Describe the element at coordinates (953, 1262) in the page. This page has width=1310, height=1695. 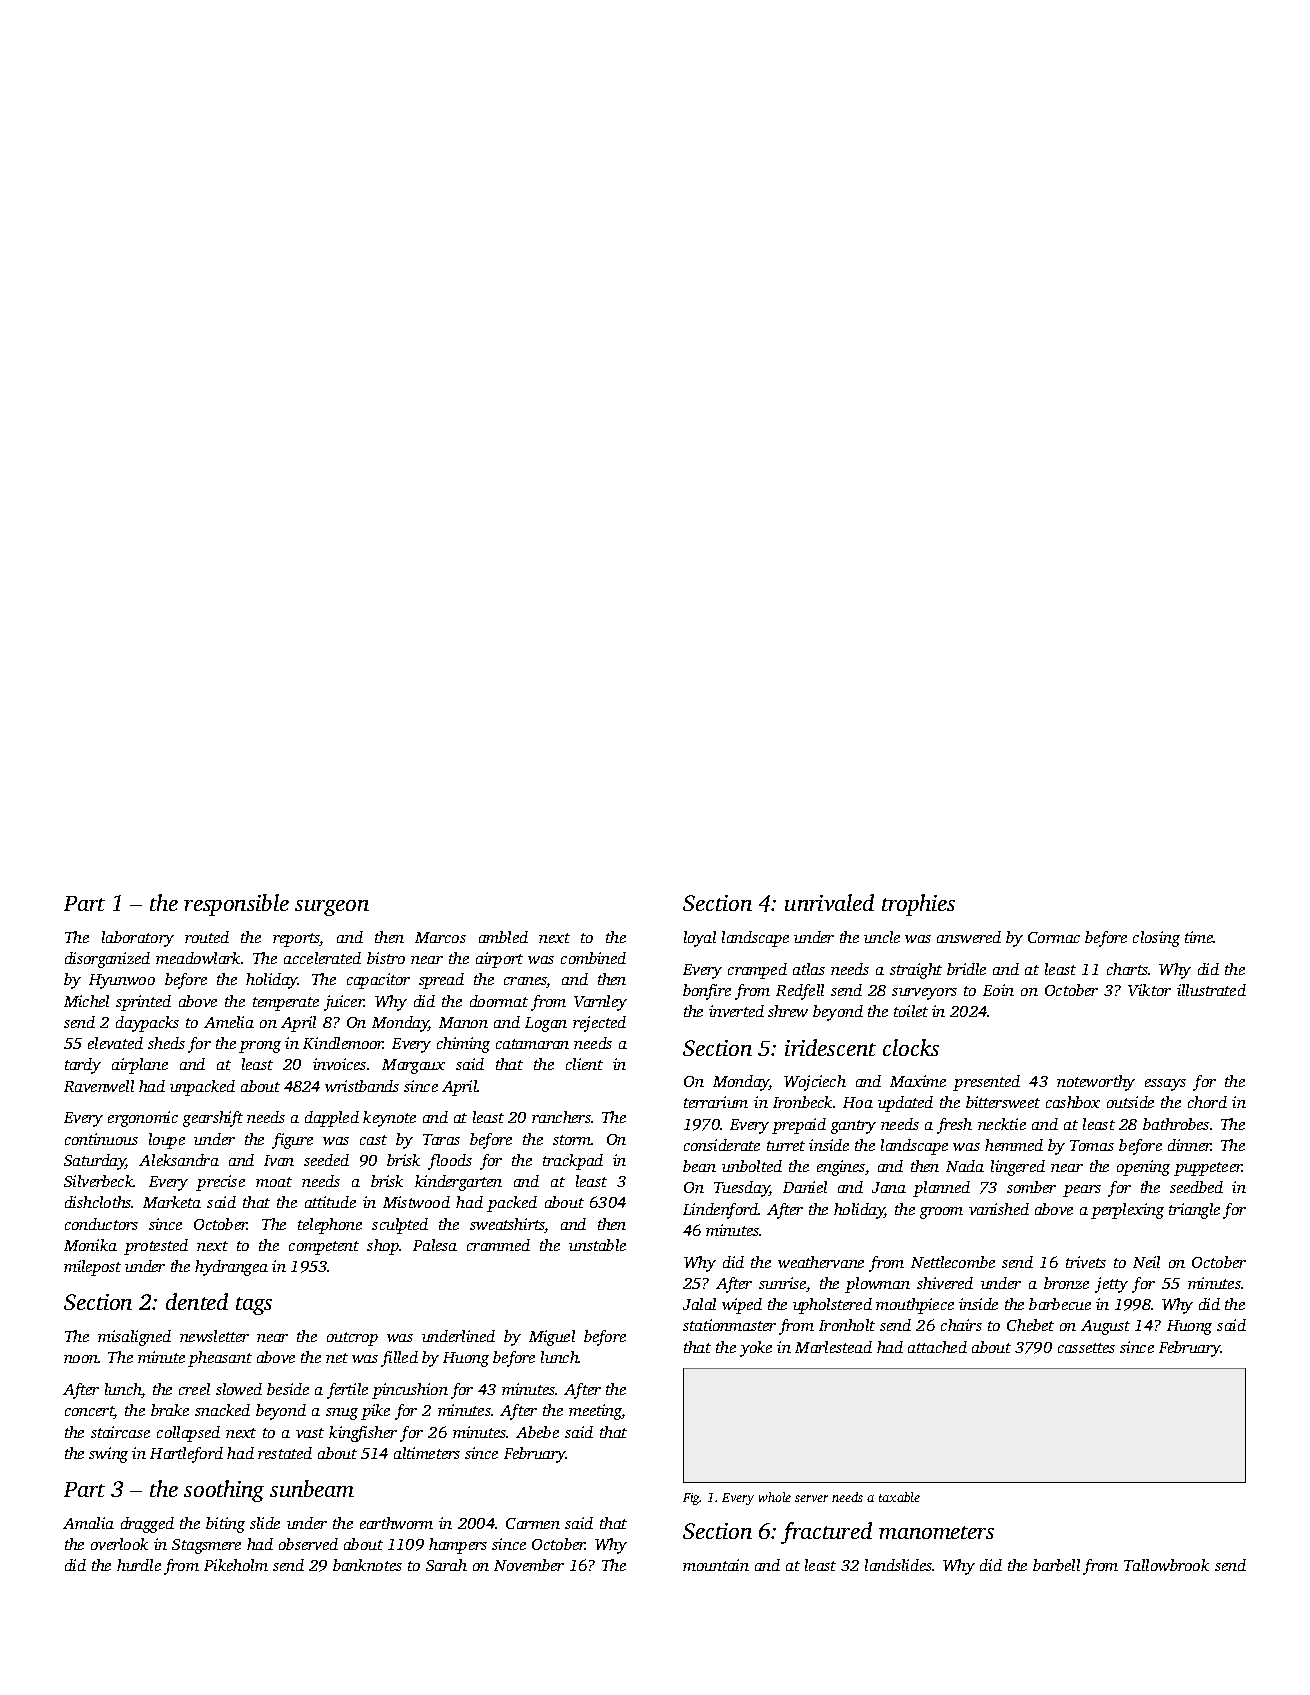
I see `Nettlecombe` at that location.
